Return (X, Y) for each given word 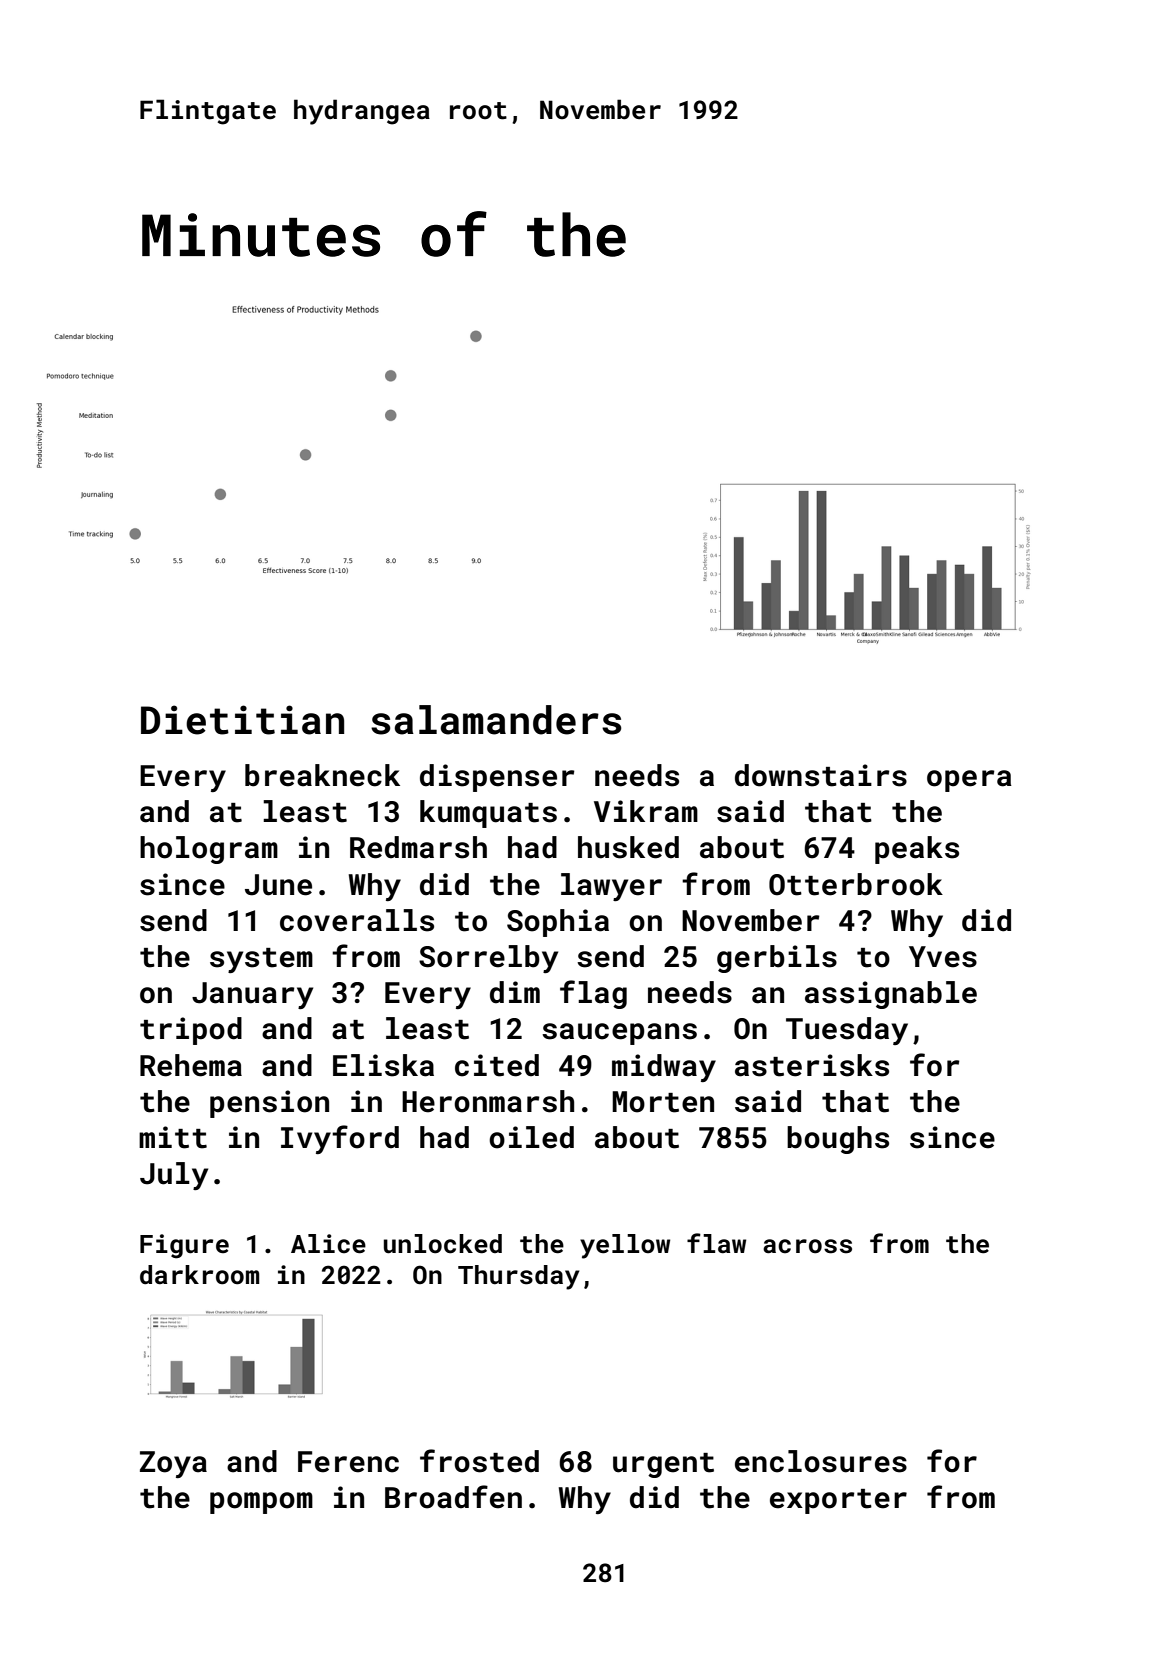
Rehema (191, 1065)
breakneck (322, 775)
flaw (716, 1243)
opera (969, 781)
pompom (261, 1503)
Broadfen (453, 1497)
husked (628, 847)
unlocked (443, 1244)
